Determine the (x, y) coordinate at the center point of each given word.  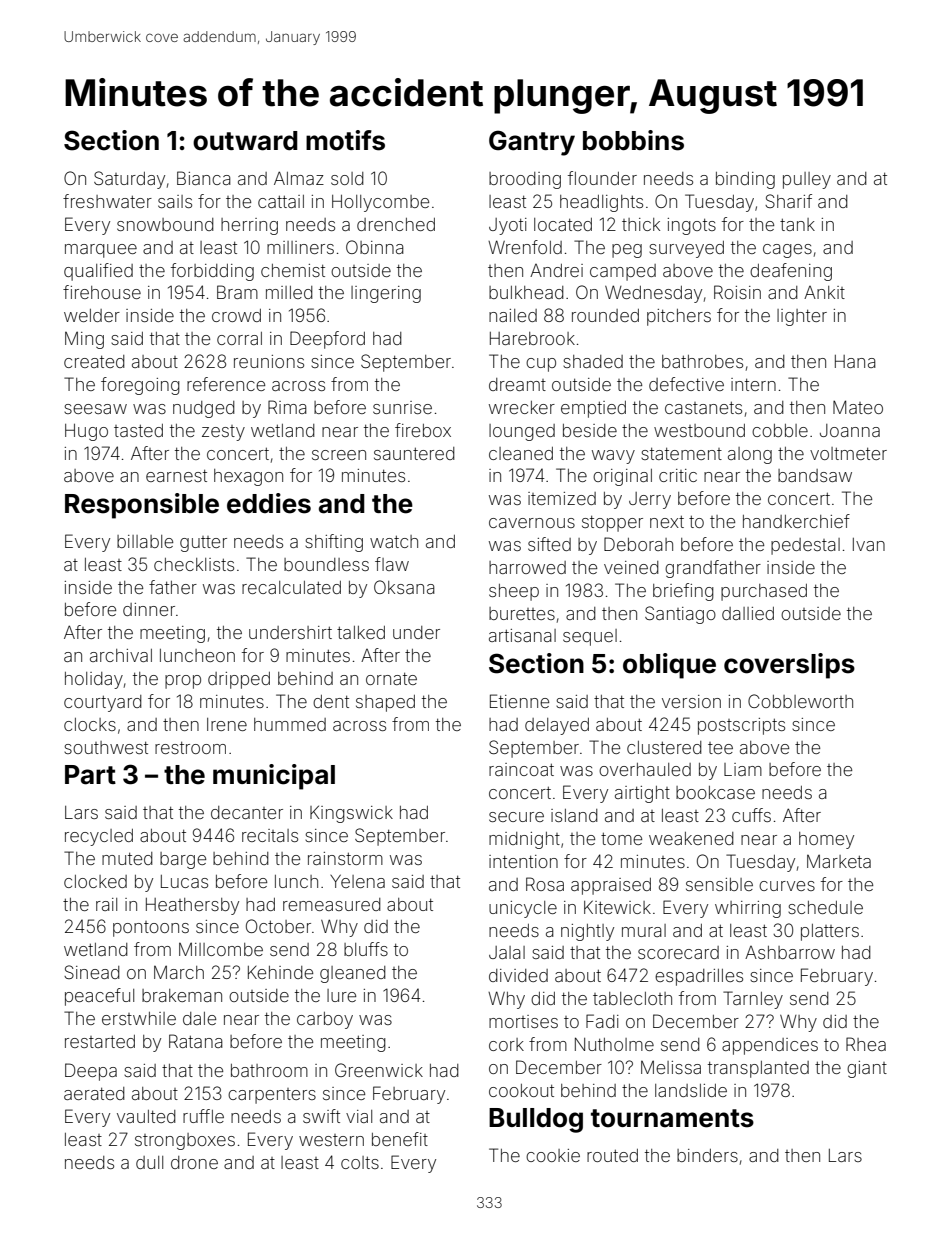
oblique (669, 666)
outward (245, 141)
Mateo (858, 407)
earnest (176, 475)
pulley (807, 180)
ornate (391, 678)
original (622, 477)
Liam (743, 769)
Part (90, 775)
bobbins (633, 140)
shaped (385, 703)
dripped (239, 680)
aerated (94, 1093)
